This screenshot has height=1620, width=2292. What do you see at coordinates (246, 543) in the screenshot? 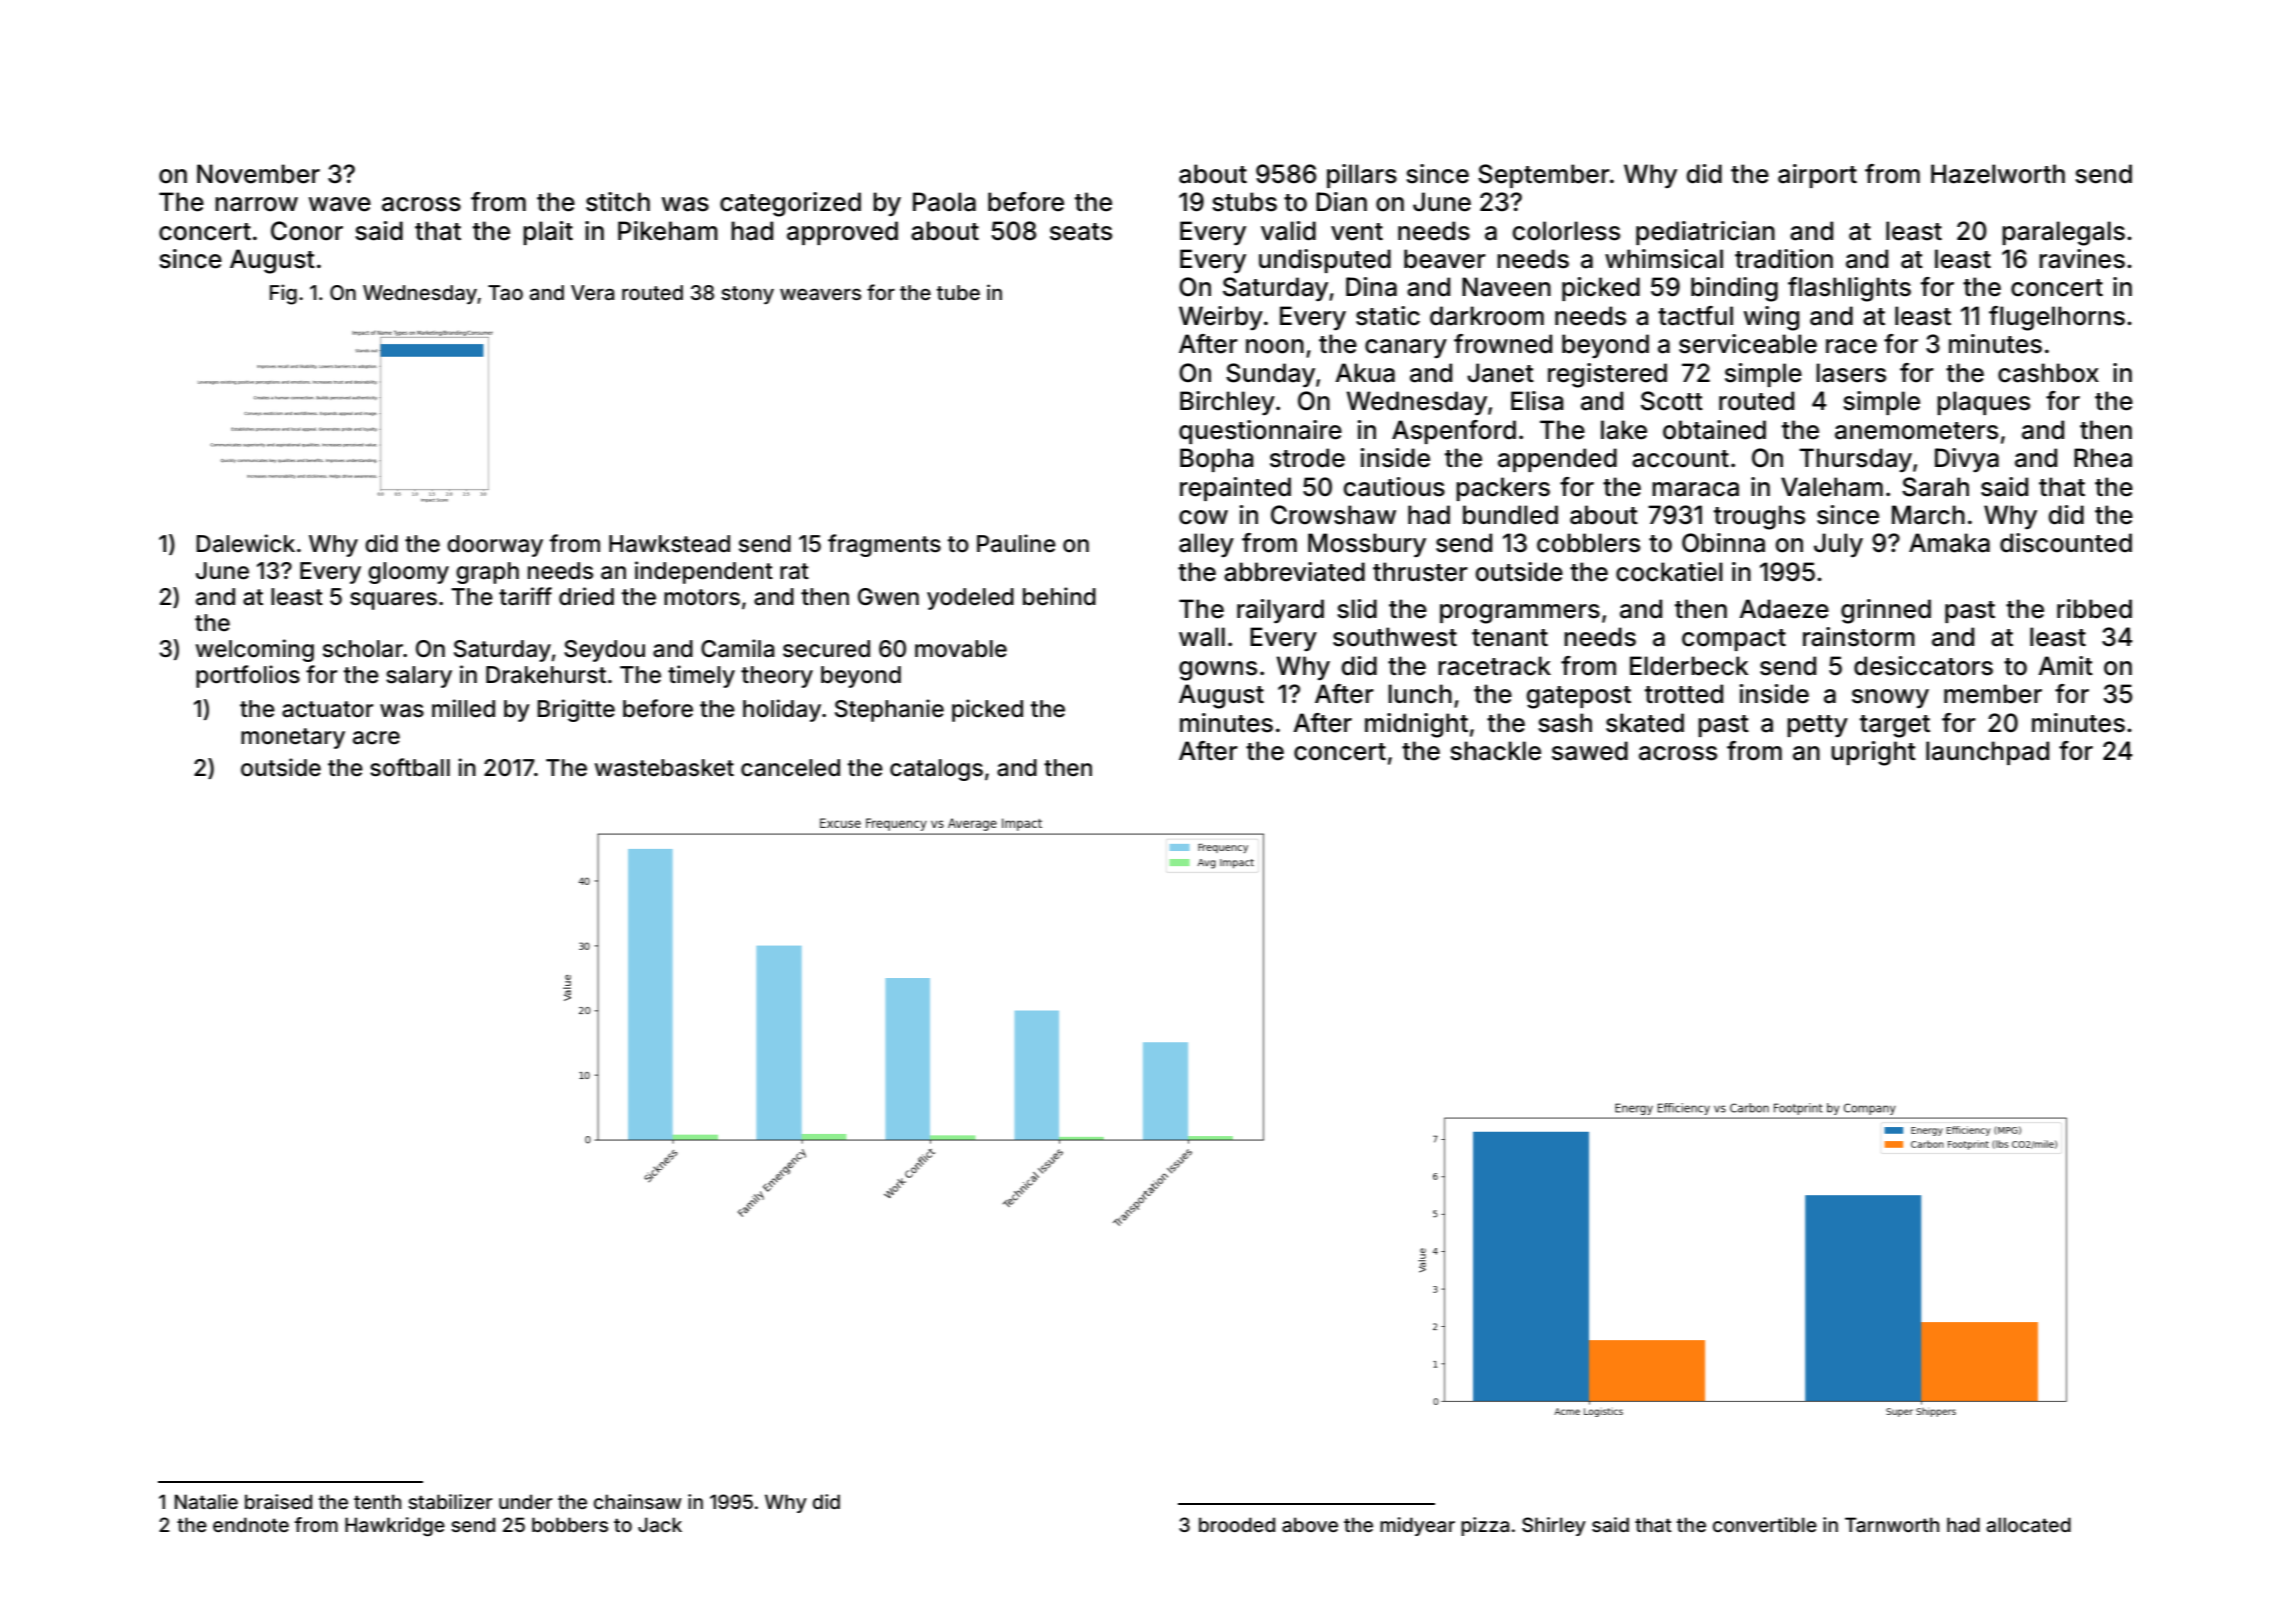
I see `Dalewick` at bounding box center [246, 543].
